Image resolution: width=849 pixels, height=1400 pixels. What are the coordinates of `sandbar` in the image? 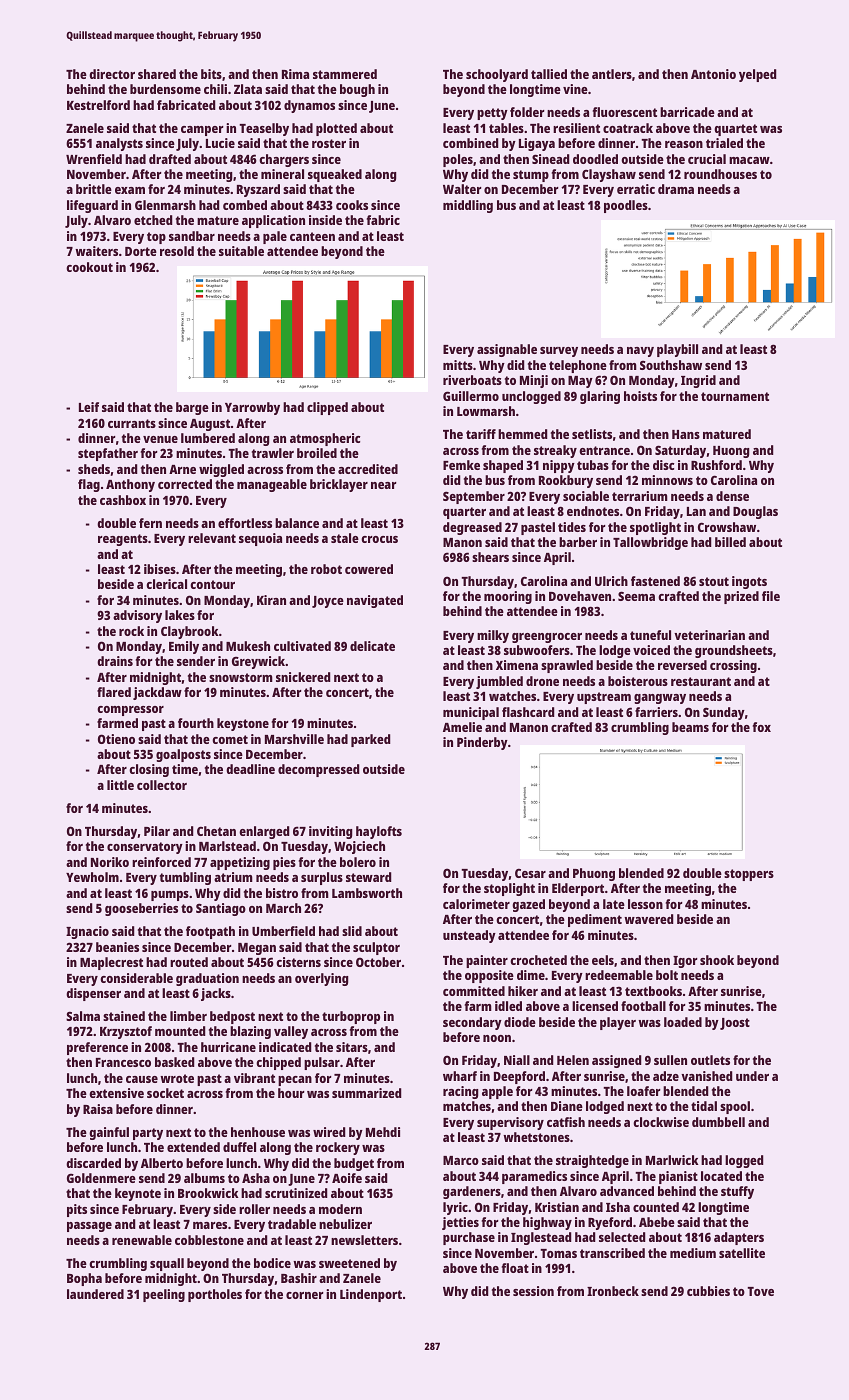 It's located at (192, 236).
